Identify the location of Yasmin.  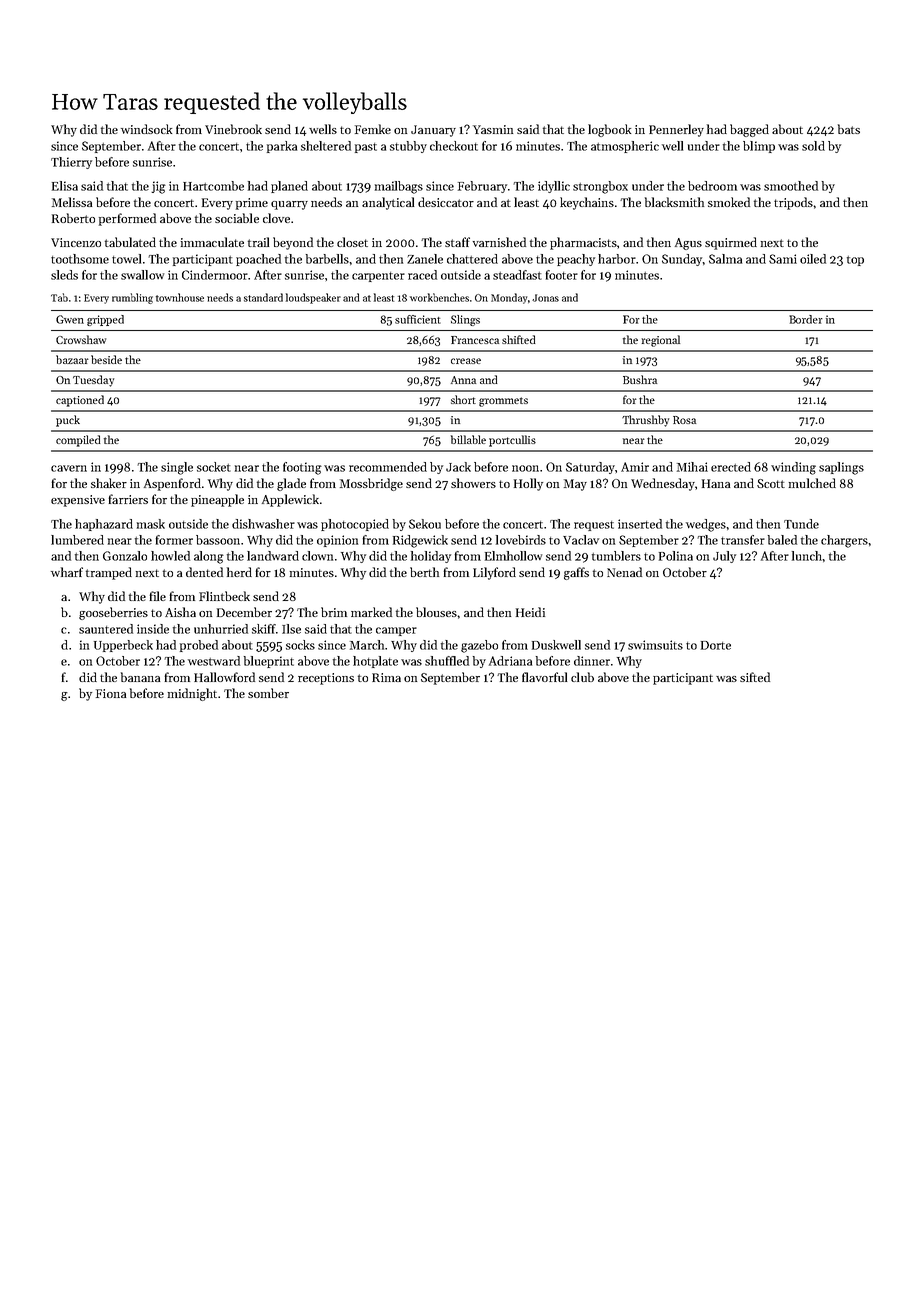
(493, 129).
